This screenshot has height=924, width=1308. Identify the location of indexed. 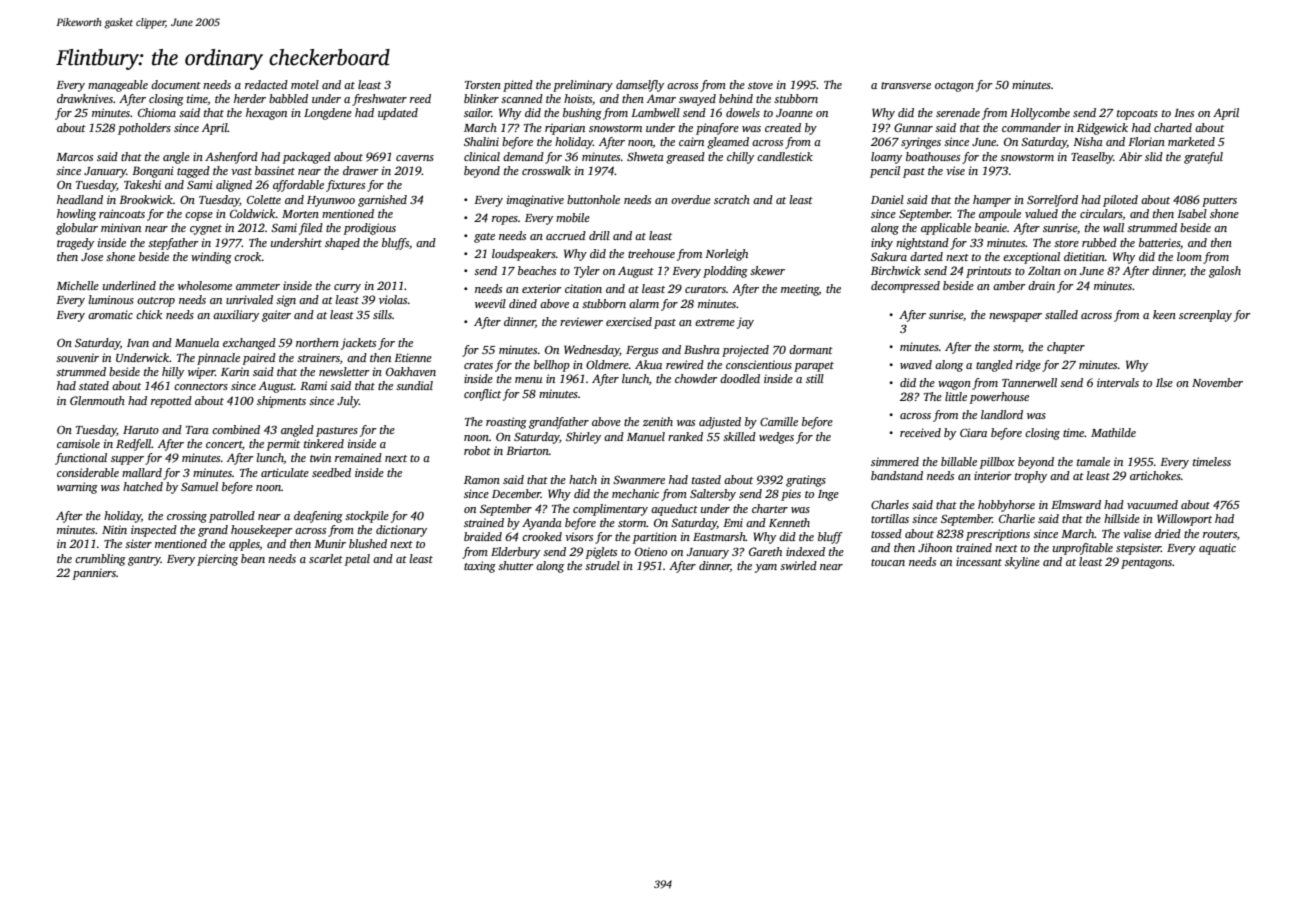
(805, 551).
